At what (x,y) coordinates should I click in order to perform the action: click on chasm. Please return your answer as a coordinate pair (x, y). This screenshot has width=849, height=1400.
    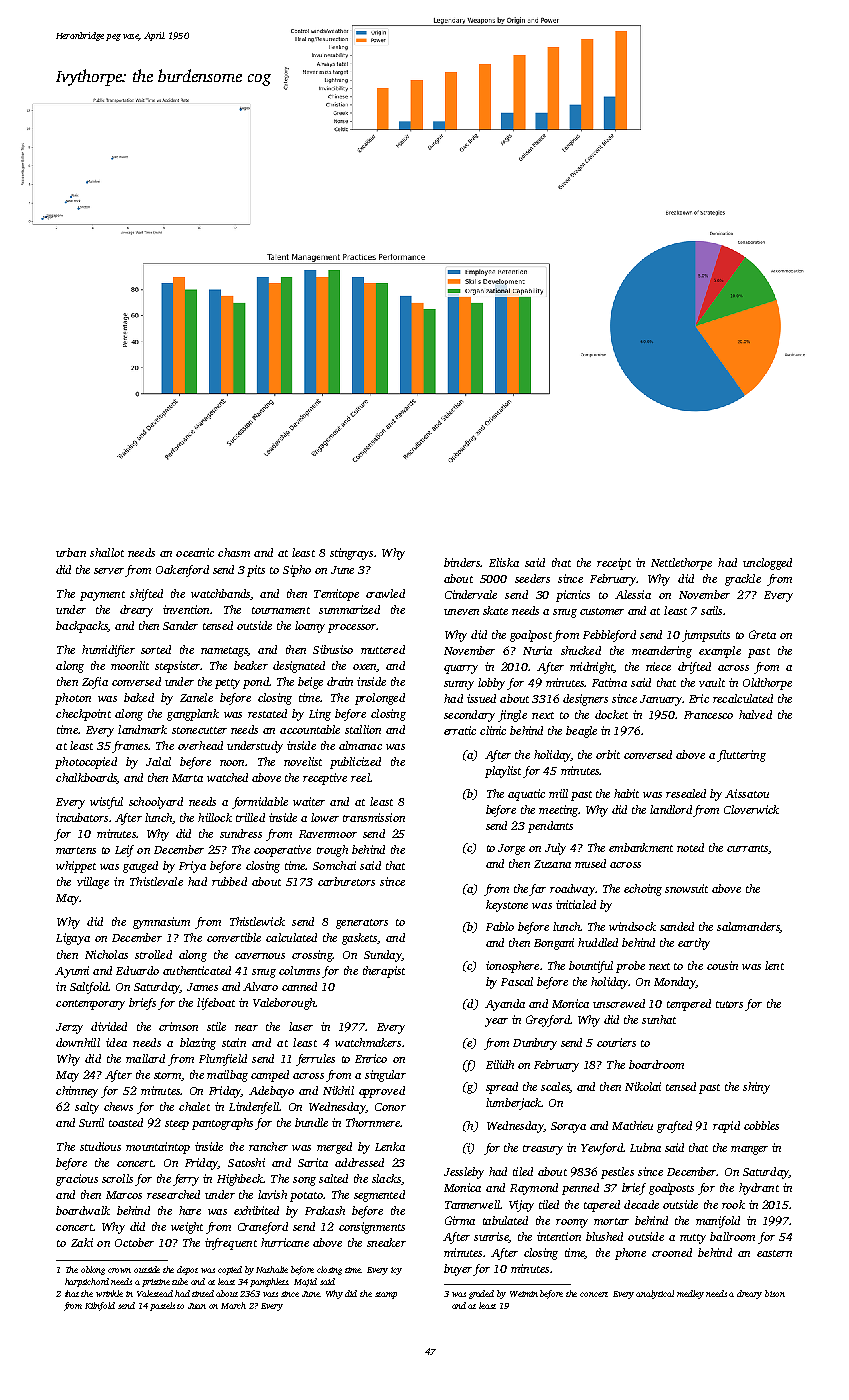
    Looking at the image, I should click on (234, 552).
